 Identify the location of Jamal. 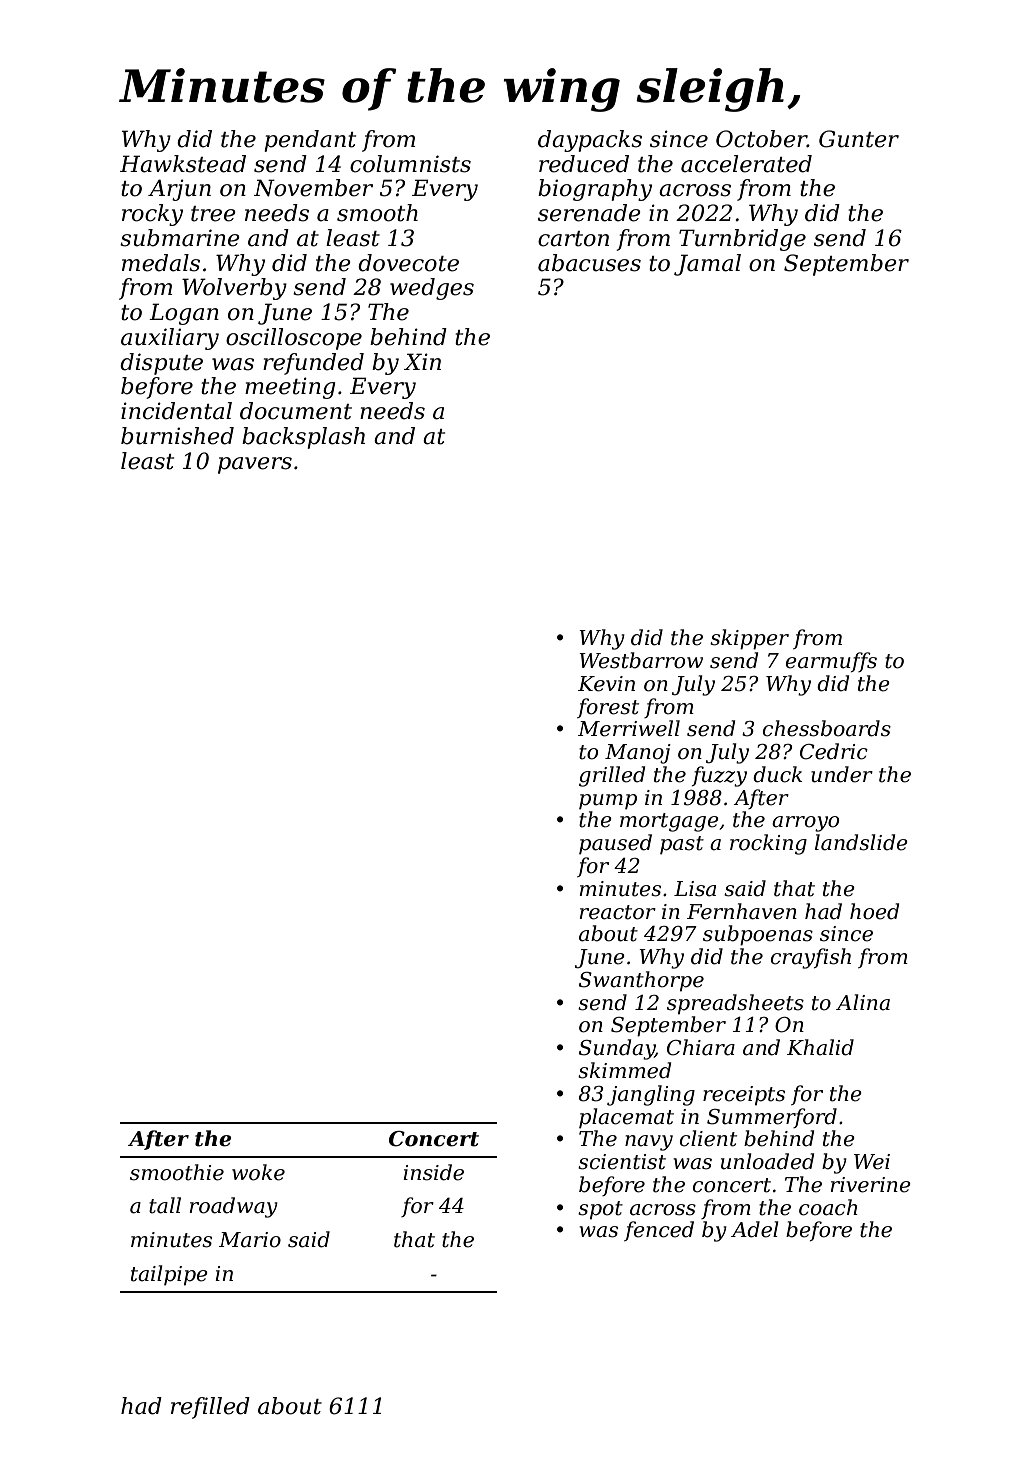
(707, 265).
